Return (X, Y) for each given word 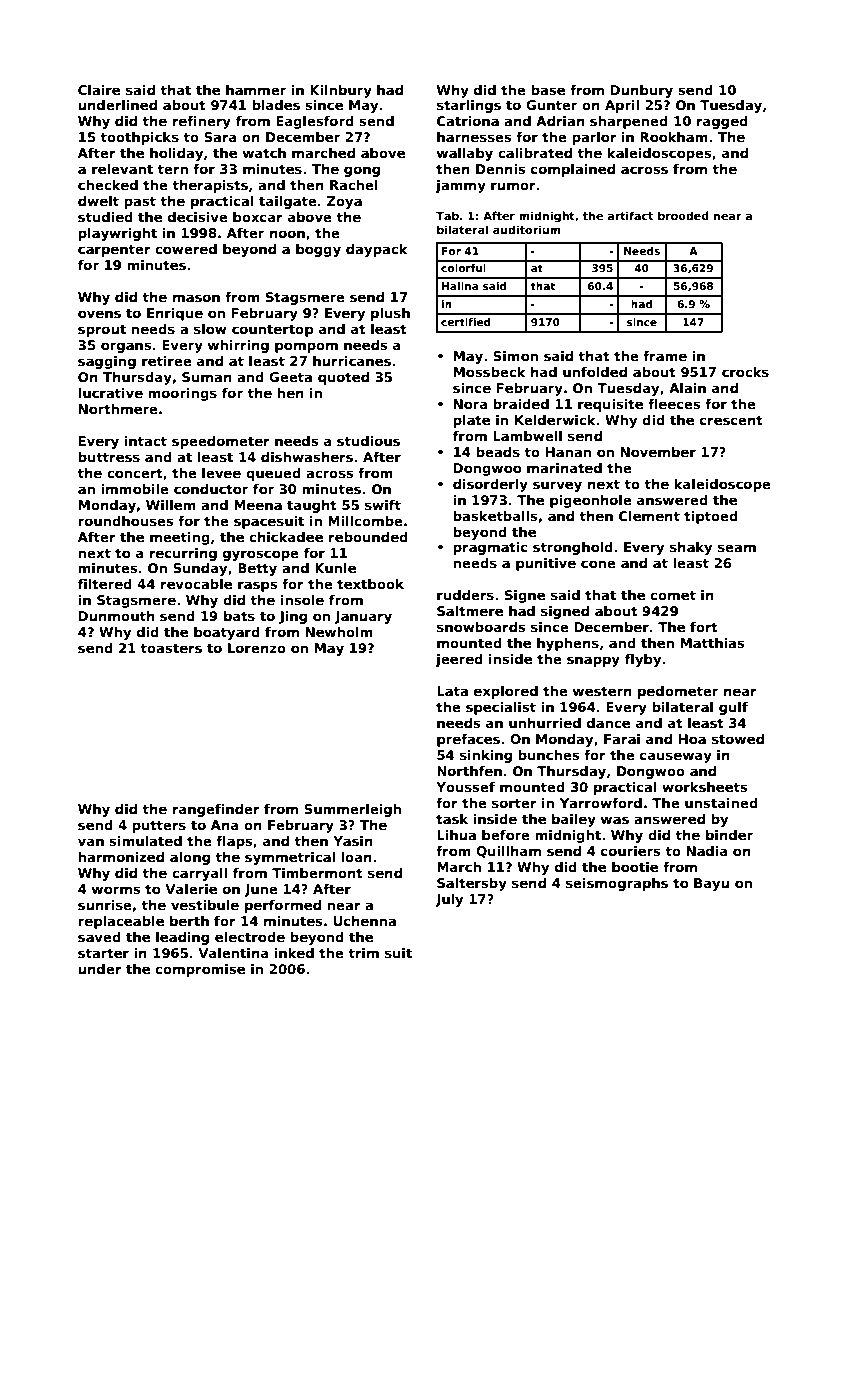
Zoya (344, 202)
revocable (196, 584)
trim (363, 953)
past (140, 202)
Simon (515, 356)
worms (116, 890)
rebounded (368, 537)
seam (737, 548)
